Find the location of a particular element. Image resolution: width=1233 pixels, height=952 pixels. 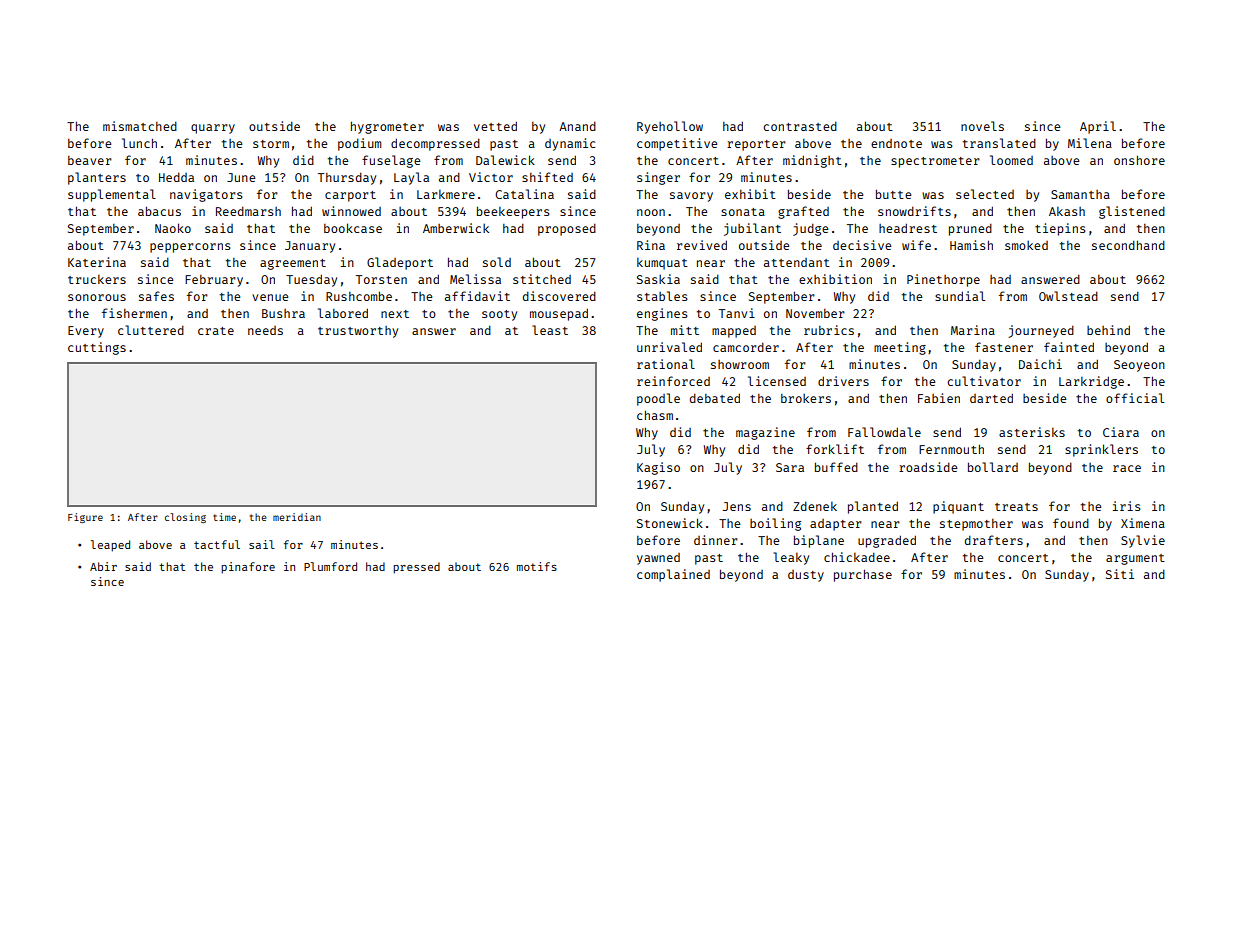

meridian is located at coordinates (297, 517).
